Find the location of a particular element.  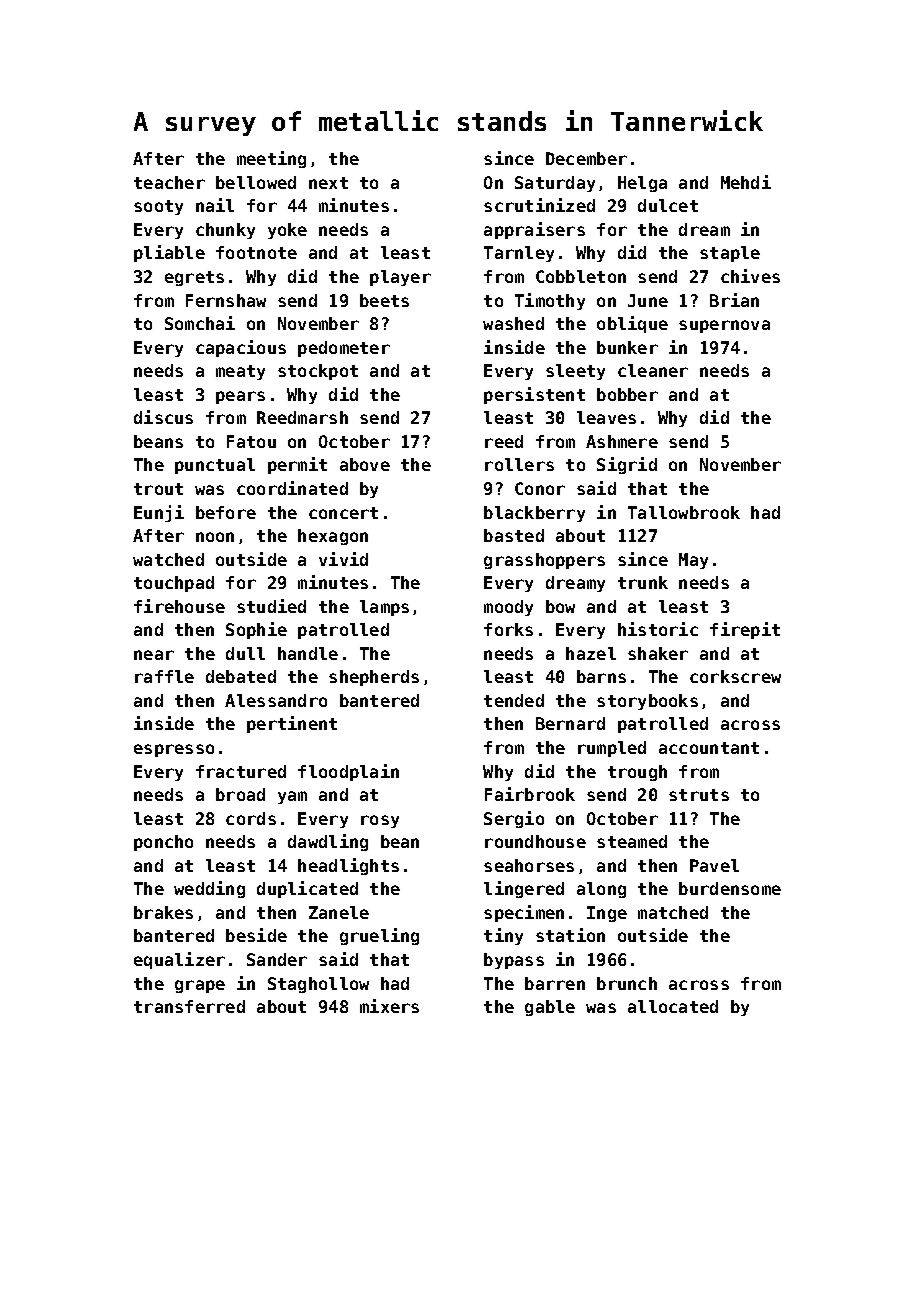

cords is located at coordinates (251, 818).
